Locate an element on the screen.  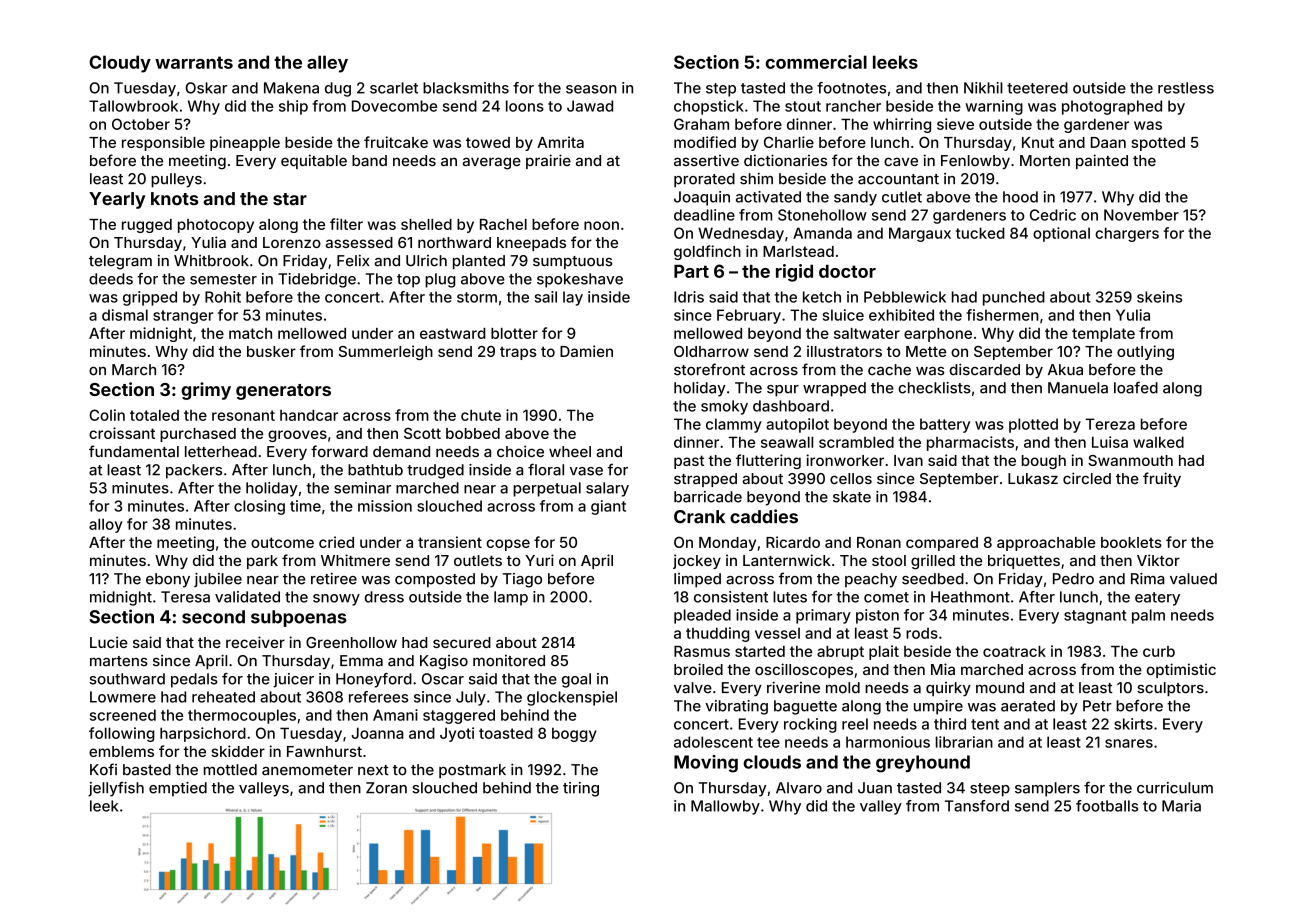
resonant is located at coordinates (243, 415).
